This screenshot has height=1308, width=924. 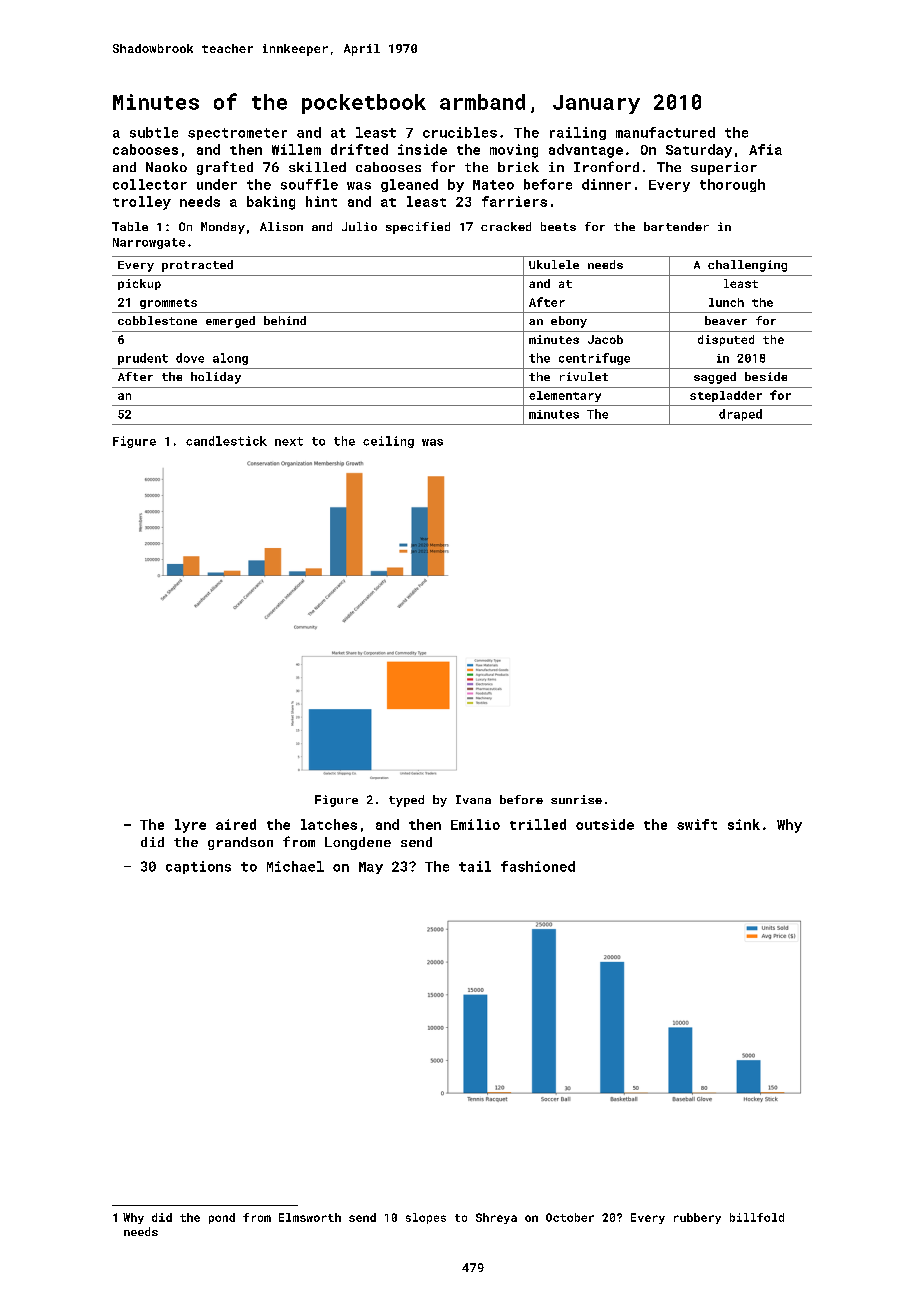 I want to click on elementary, so click(x=565, y=396).
